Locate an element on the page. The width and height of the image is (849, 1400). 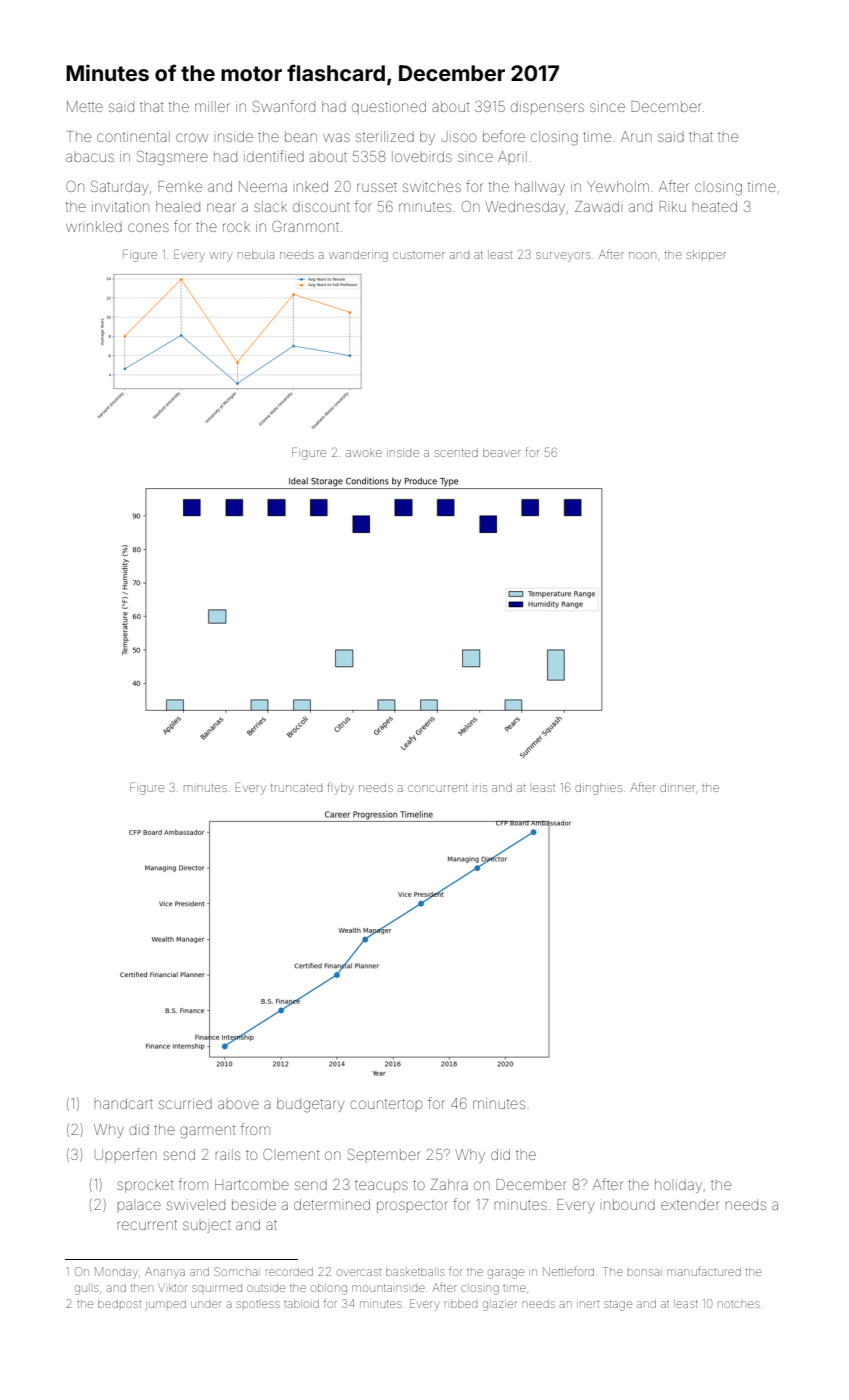
truncated is located at coordinates (296, 788).
